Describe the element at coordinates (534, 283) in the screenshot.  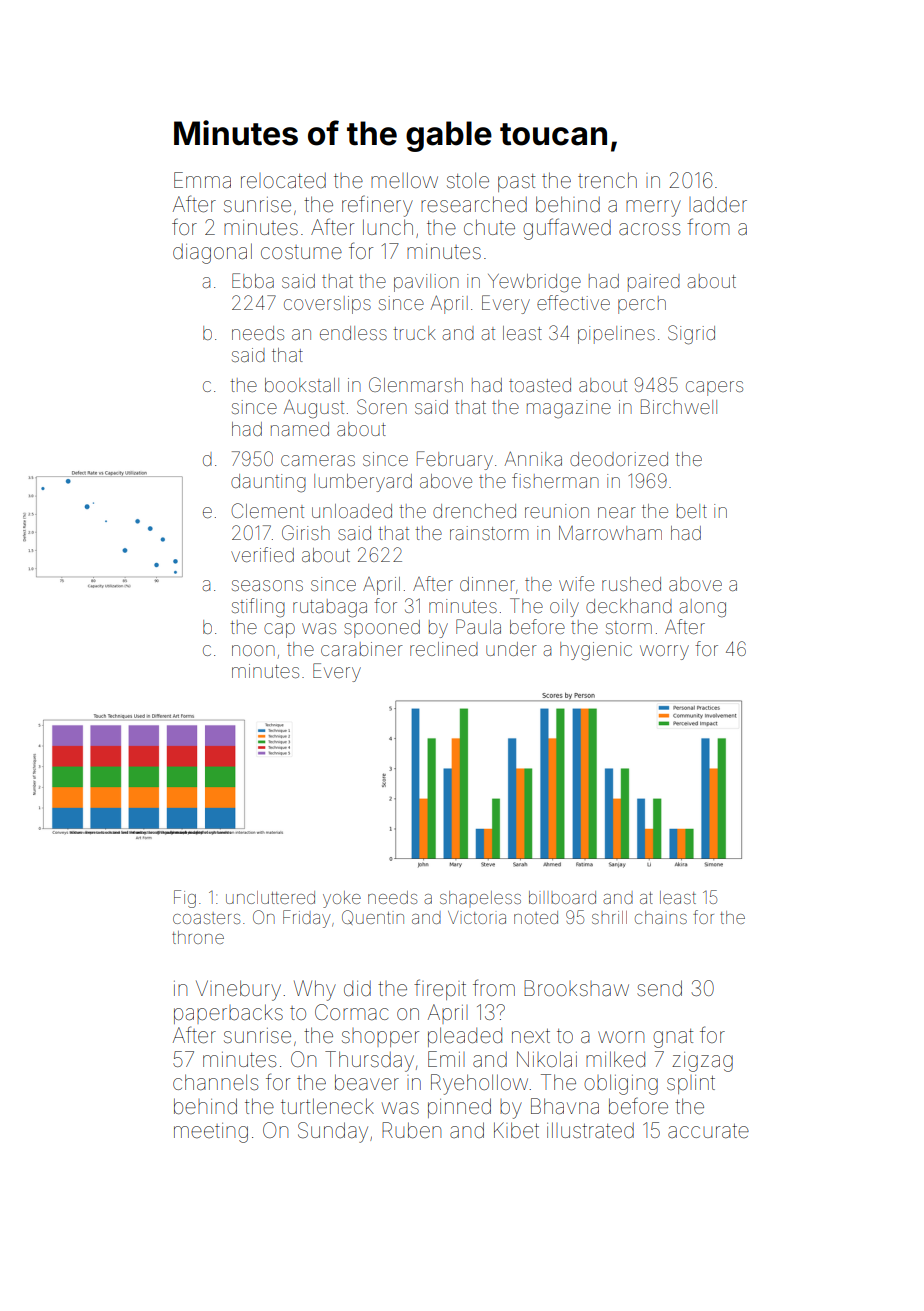
I see `Yewbridge` at that location.
